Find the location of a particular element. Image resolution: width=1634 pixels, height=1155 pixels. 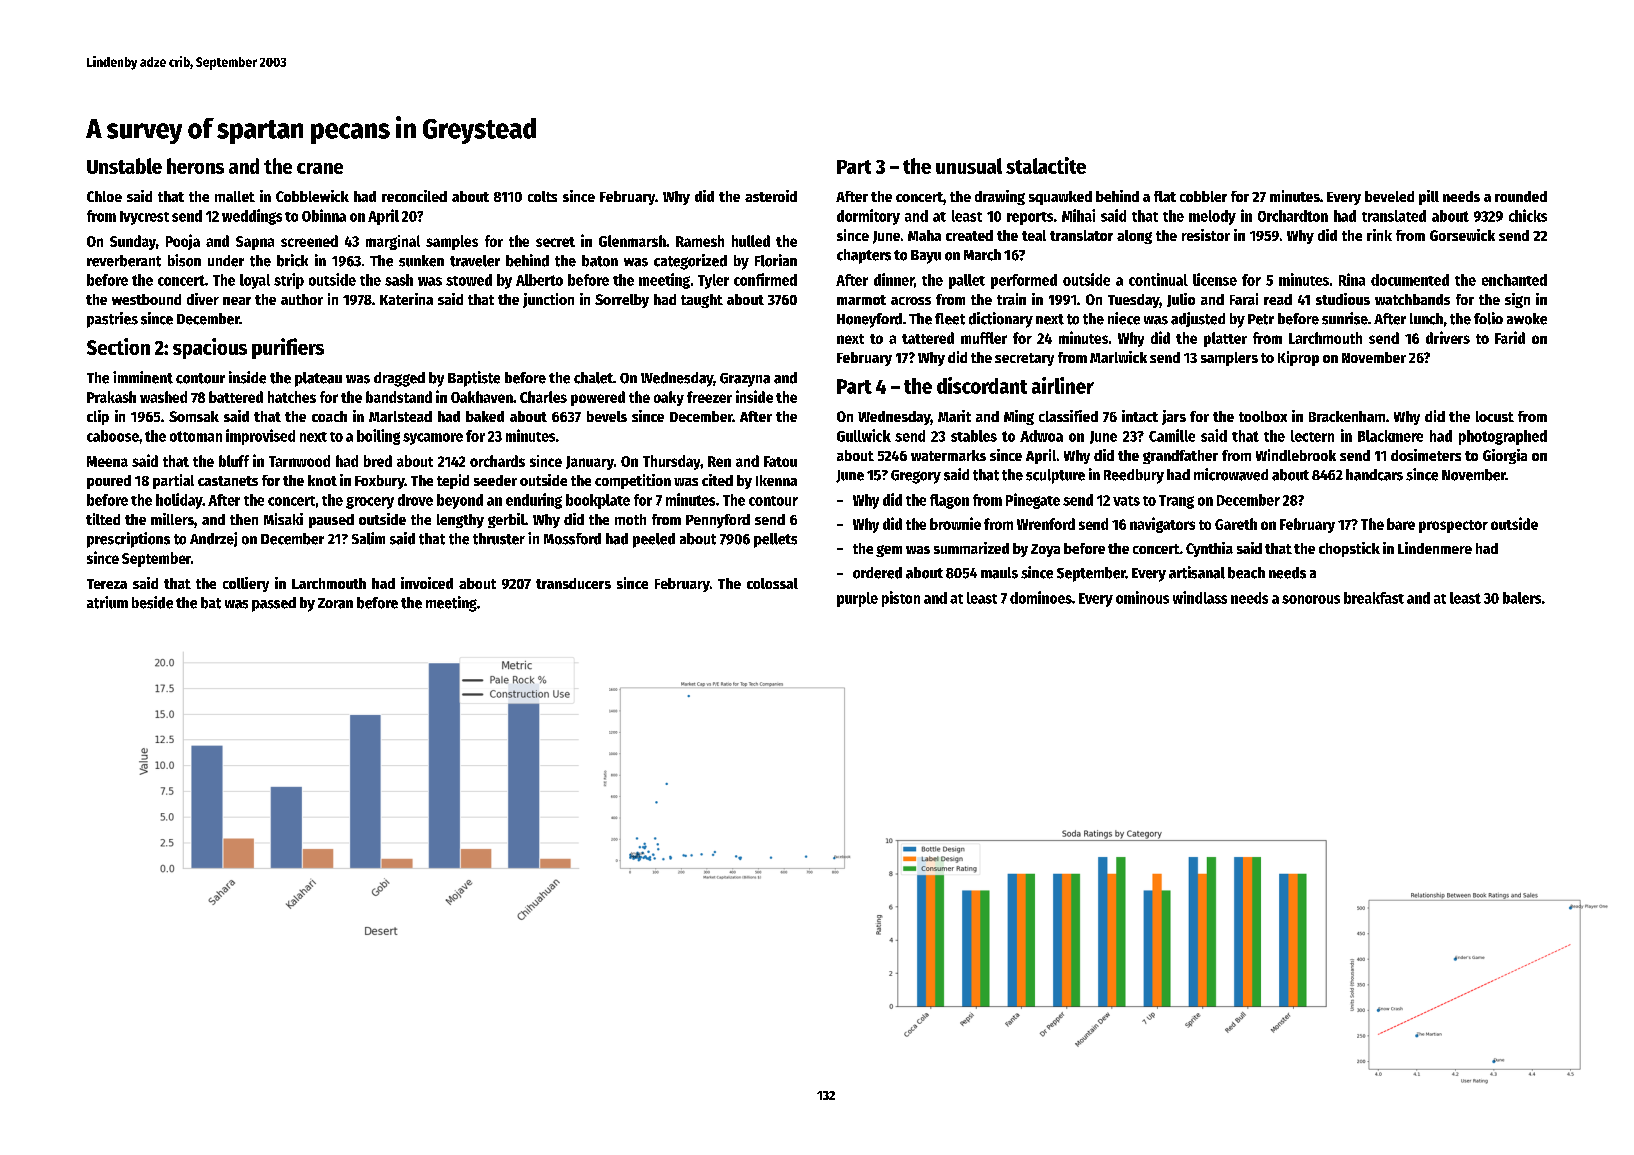

Tereza is located at coordinates (107, 584).
